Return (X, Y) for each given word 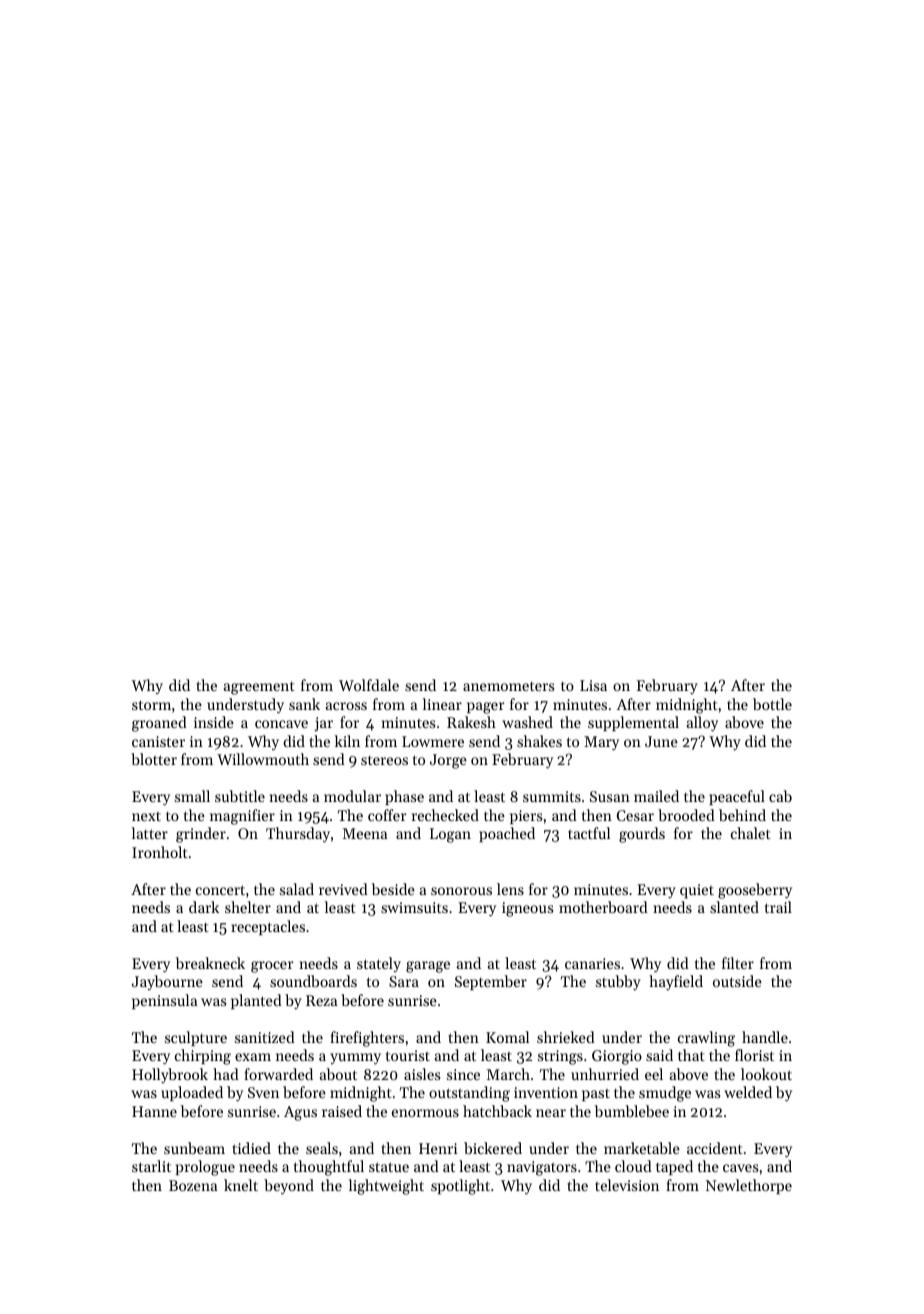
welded (748, 1092)
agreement (259, 688)
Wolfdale (369, 685)
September (491, 982)
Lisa (593, 685)
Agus (300, 1113)
